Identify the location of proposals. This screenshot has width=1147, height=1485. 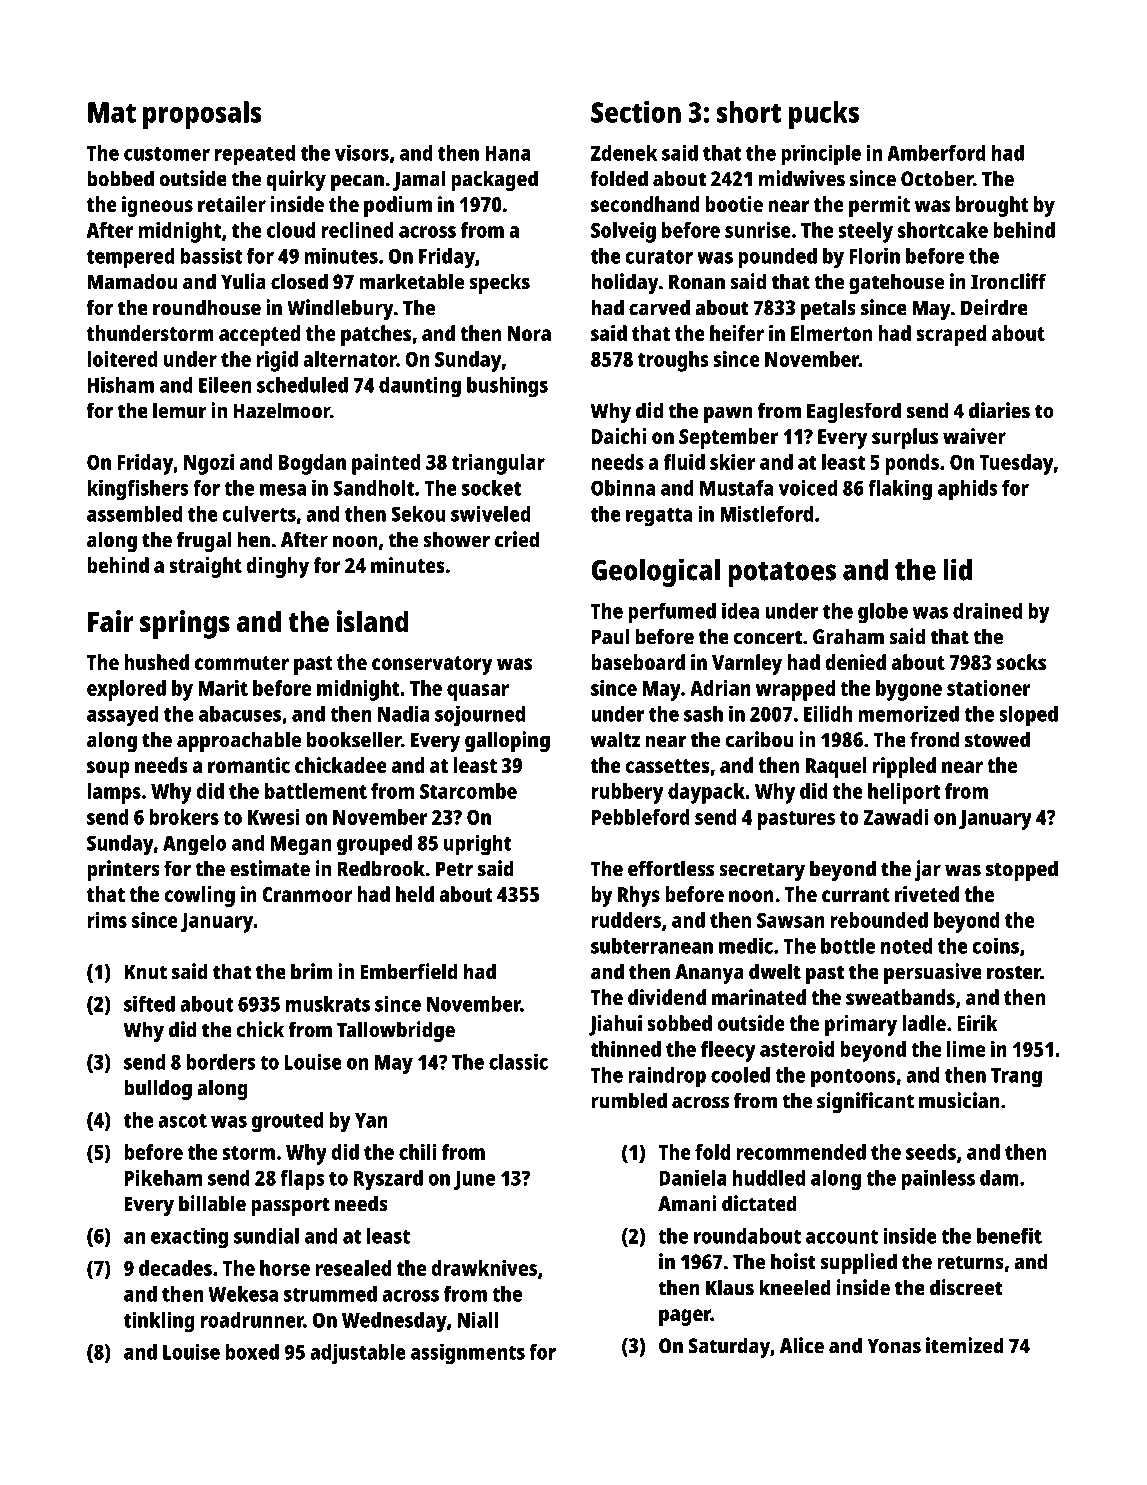
(202, 115).
